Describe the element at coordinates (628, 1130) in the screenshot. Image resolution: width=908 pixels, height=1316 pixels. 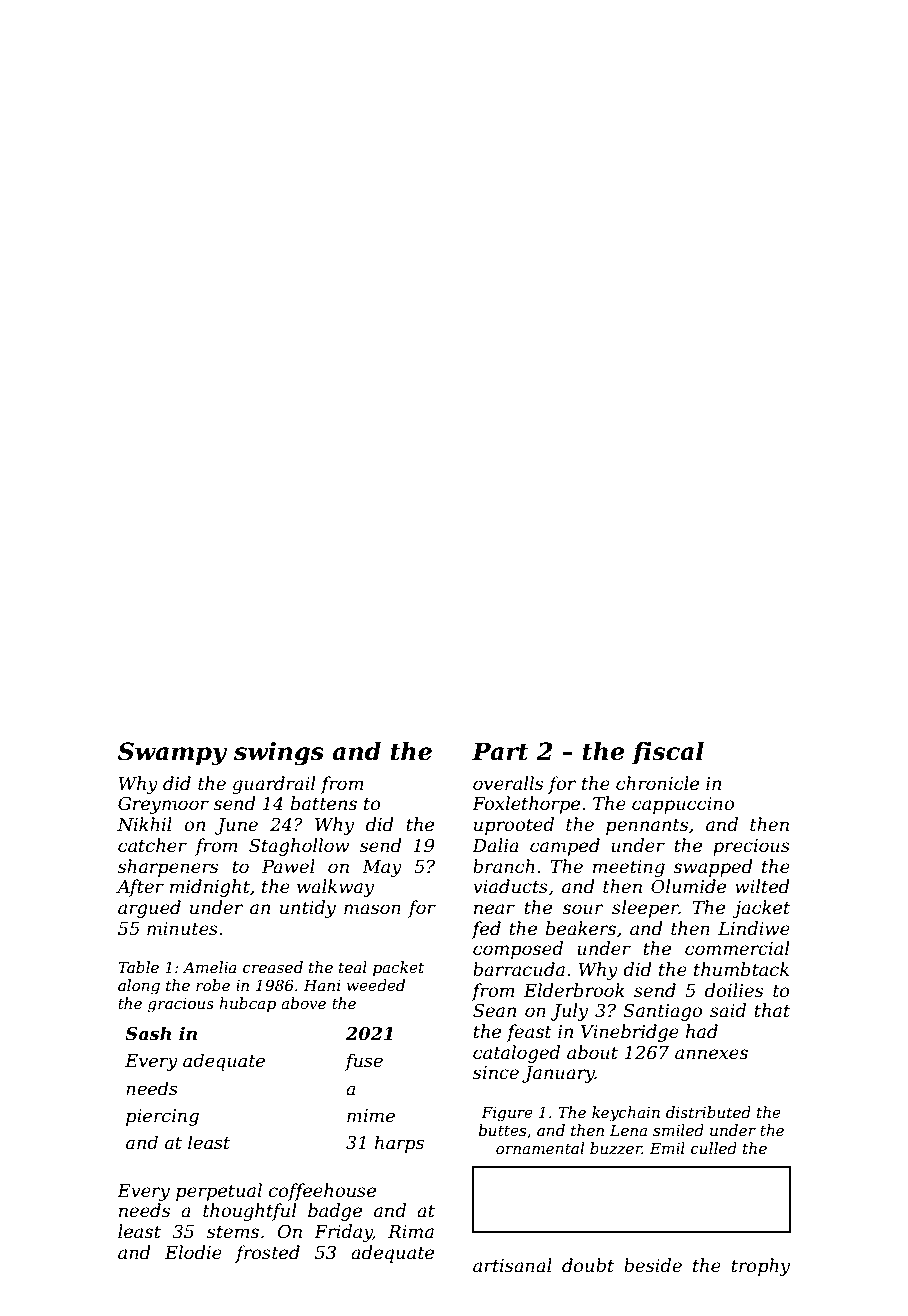
I see `Lena` at that location.
